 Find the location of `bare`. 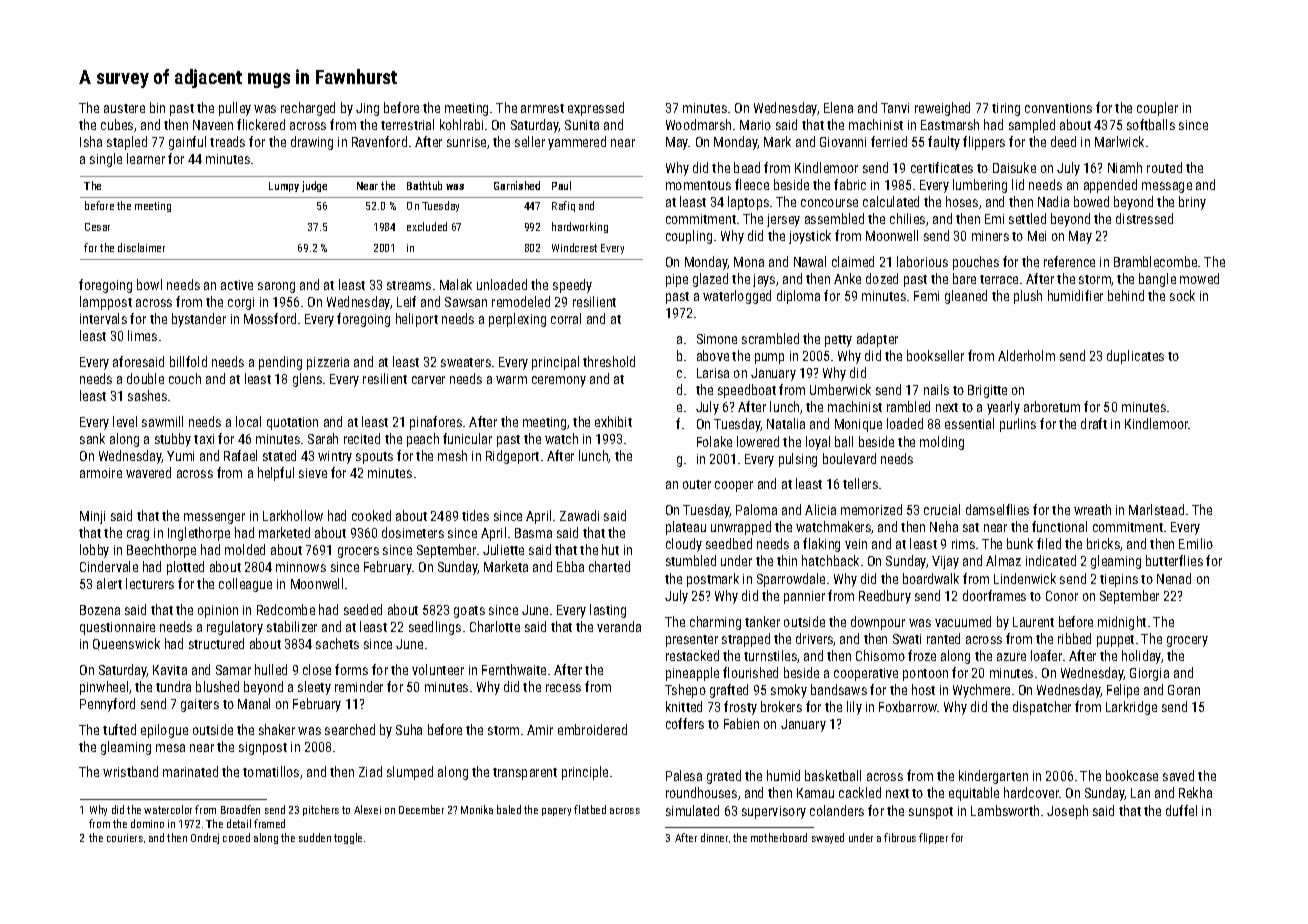

bare is located at coordinates (964, 278).
